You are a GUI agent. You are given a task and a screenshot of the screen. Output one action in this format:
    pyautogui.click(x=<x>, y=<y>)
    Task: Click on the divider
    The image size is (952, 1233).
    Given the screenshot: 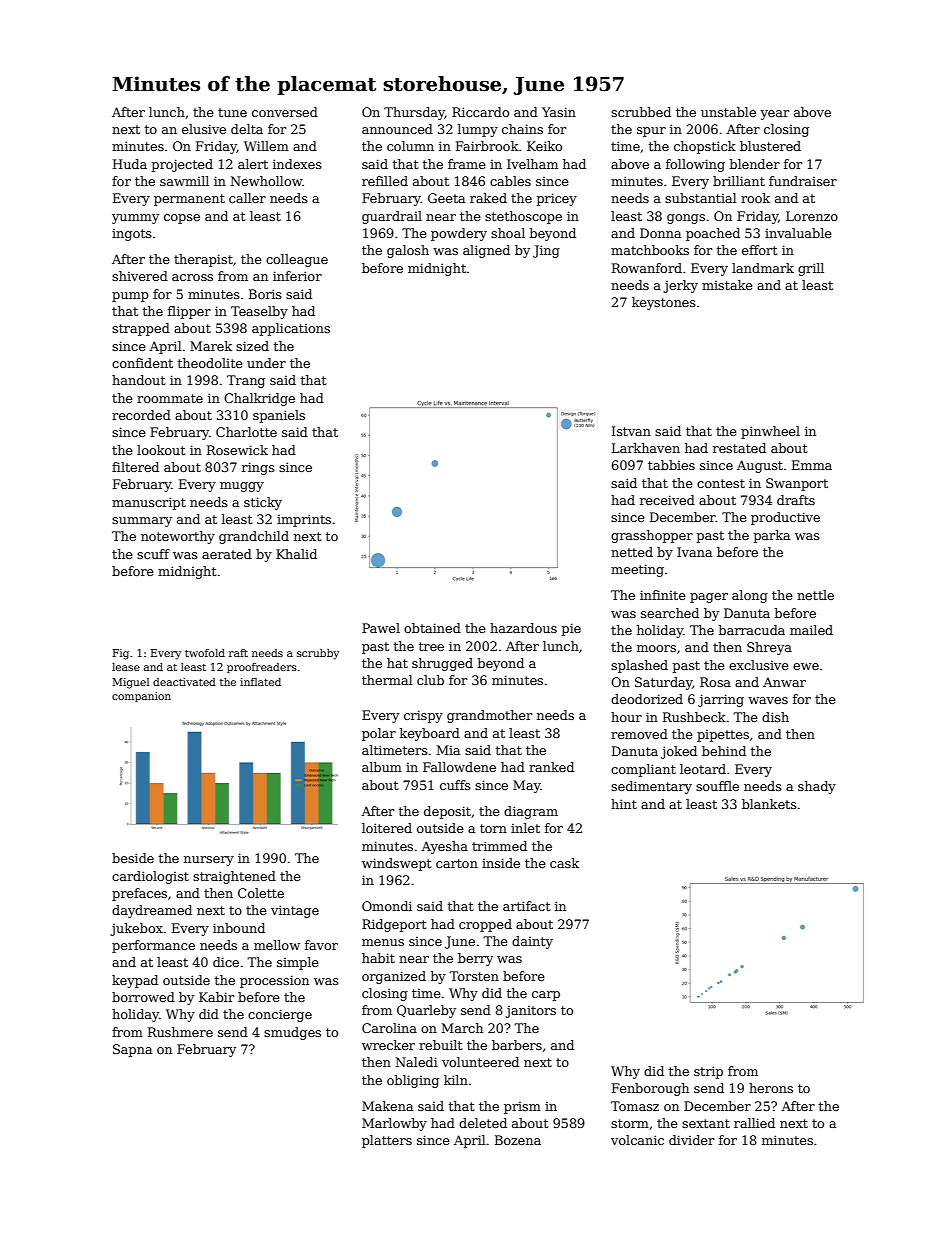 What is the action you would take?
    pyautogui.click(x=691, y=1140)
